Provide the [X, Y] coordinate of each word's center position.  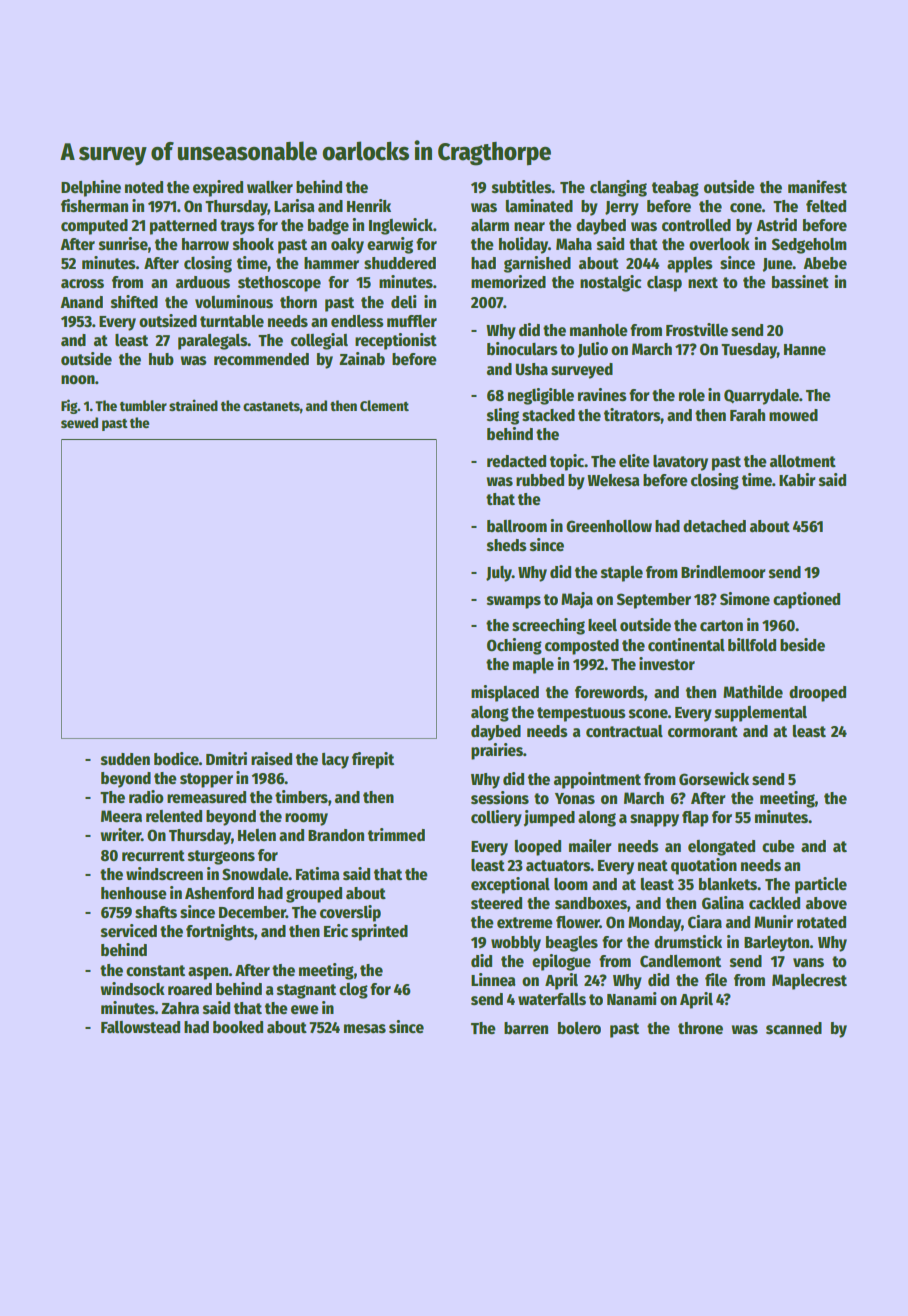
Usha [531, 369]
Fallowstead [140, 1027]
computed [94, 227]
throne [700, 1028]
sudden [125, 759]
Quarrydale [761, 397]
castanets [271, 406]
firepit [373, 760]
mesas [365, 1028]
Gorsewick [714, 779]
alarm [490, 225]
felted [826, 206]
